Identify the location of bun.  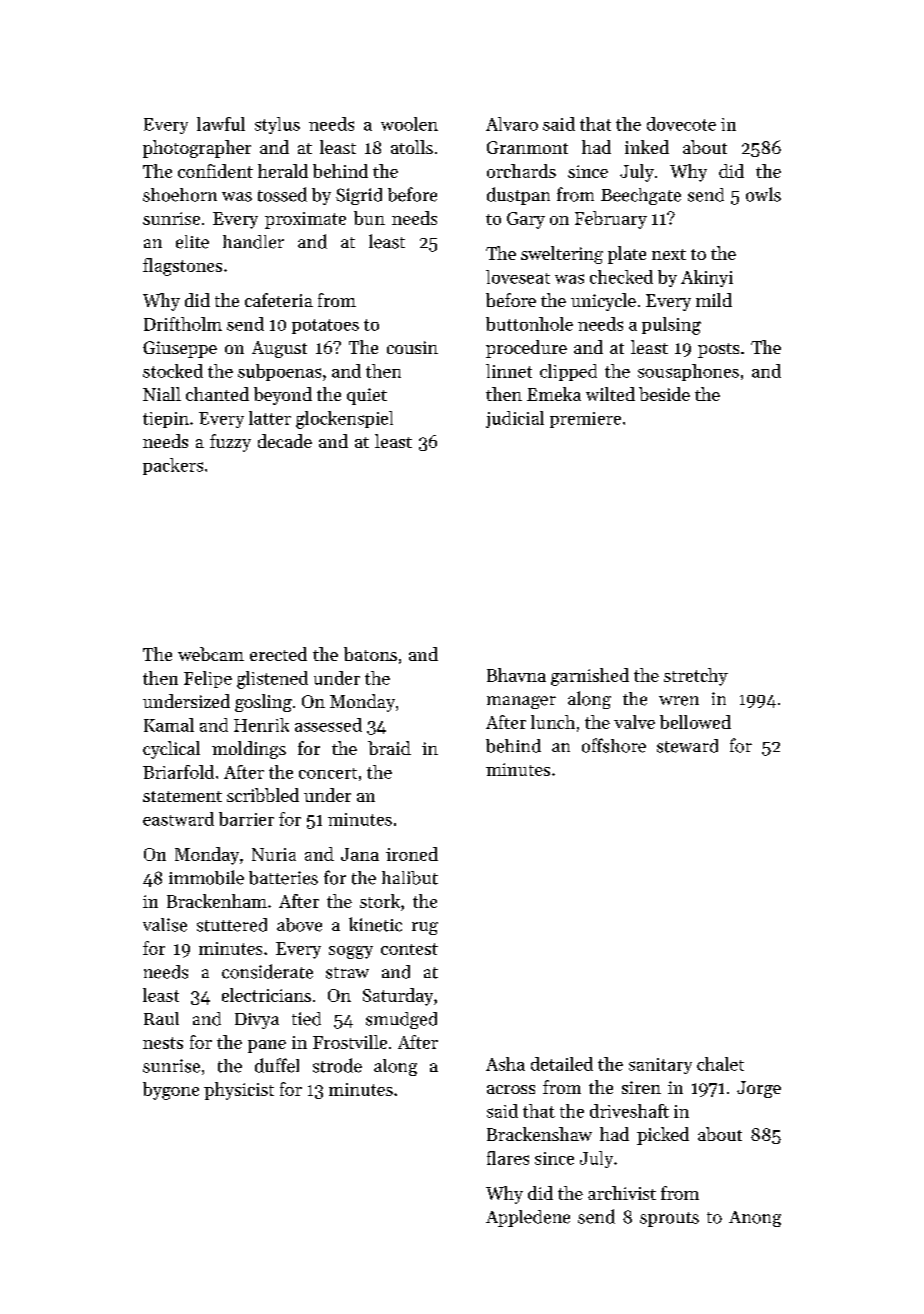
(369, 218).
